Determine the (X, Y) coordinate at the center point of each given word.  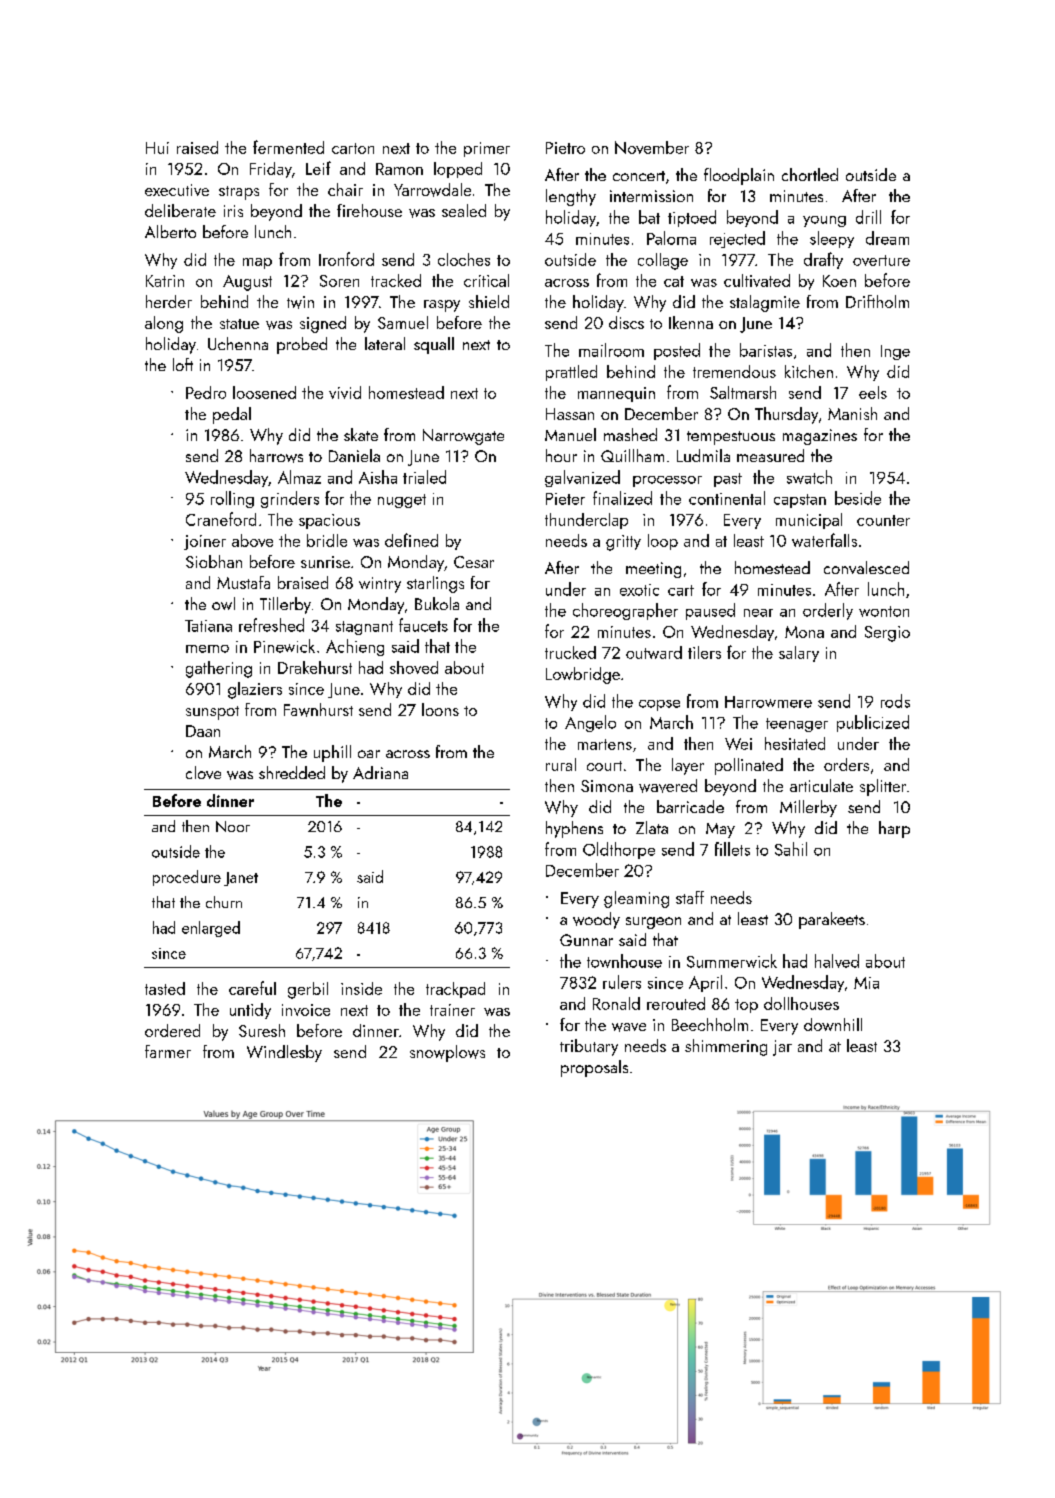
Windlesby (284, 1053)
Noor (233, 826)
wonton (884, 611)
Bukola (437, 603)
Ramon (399, 169)
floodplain (739, 176)
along (164, 324)
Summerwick (732, 961)
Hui (157, 148)
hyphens (574, 829)
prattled (571, 373)
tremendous (734, 371)
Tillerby (285, 605)
